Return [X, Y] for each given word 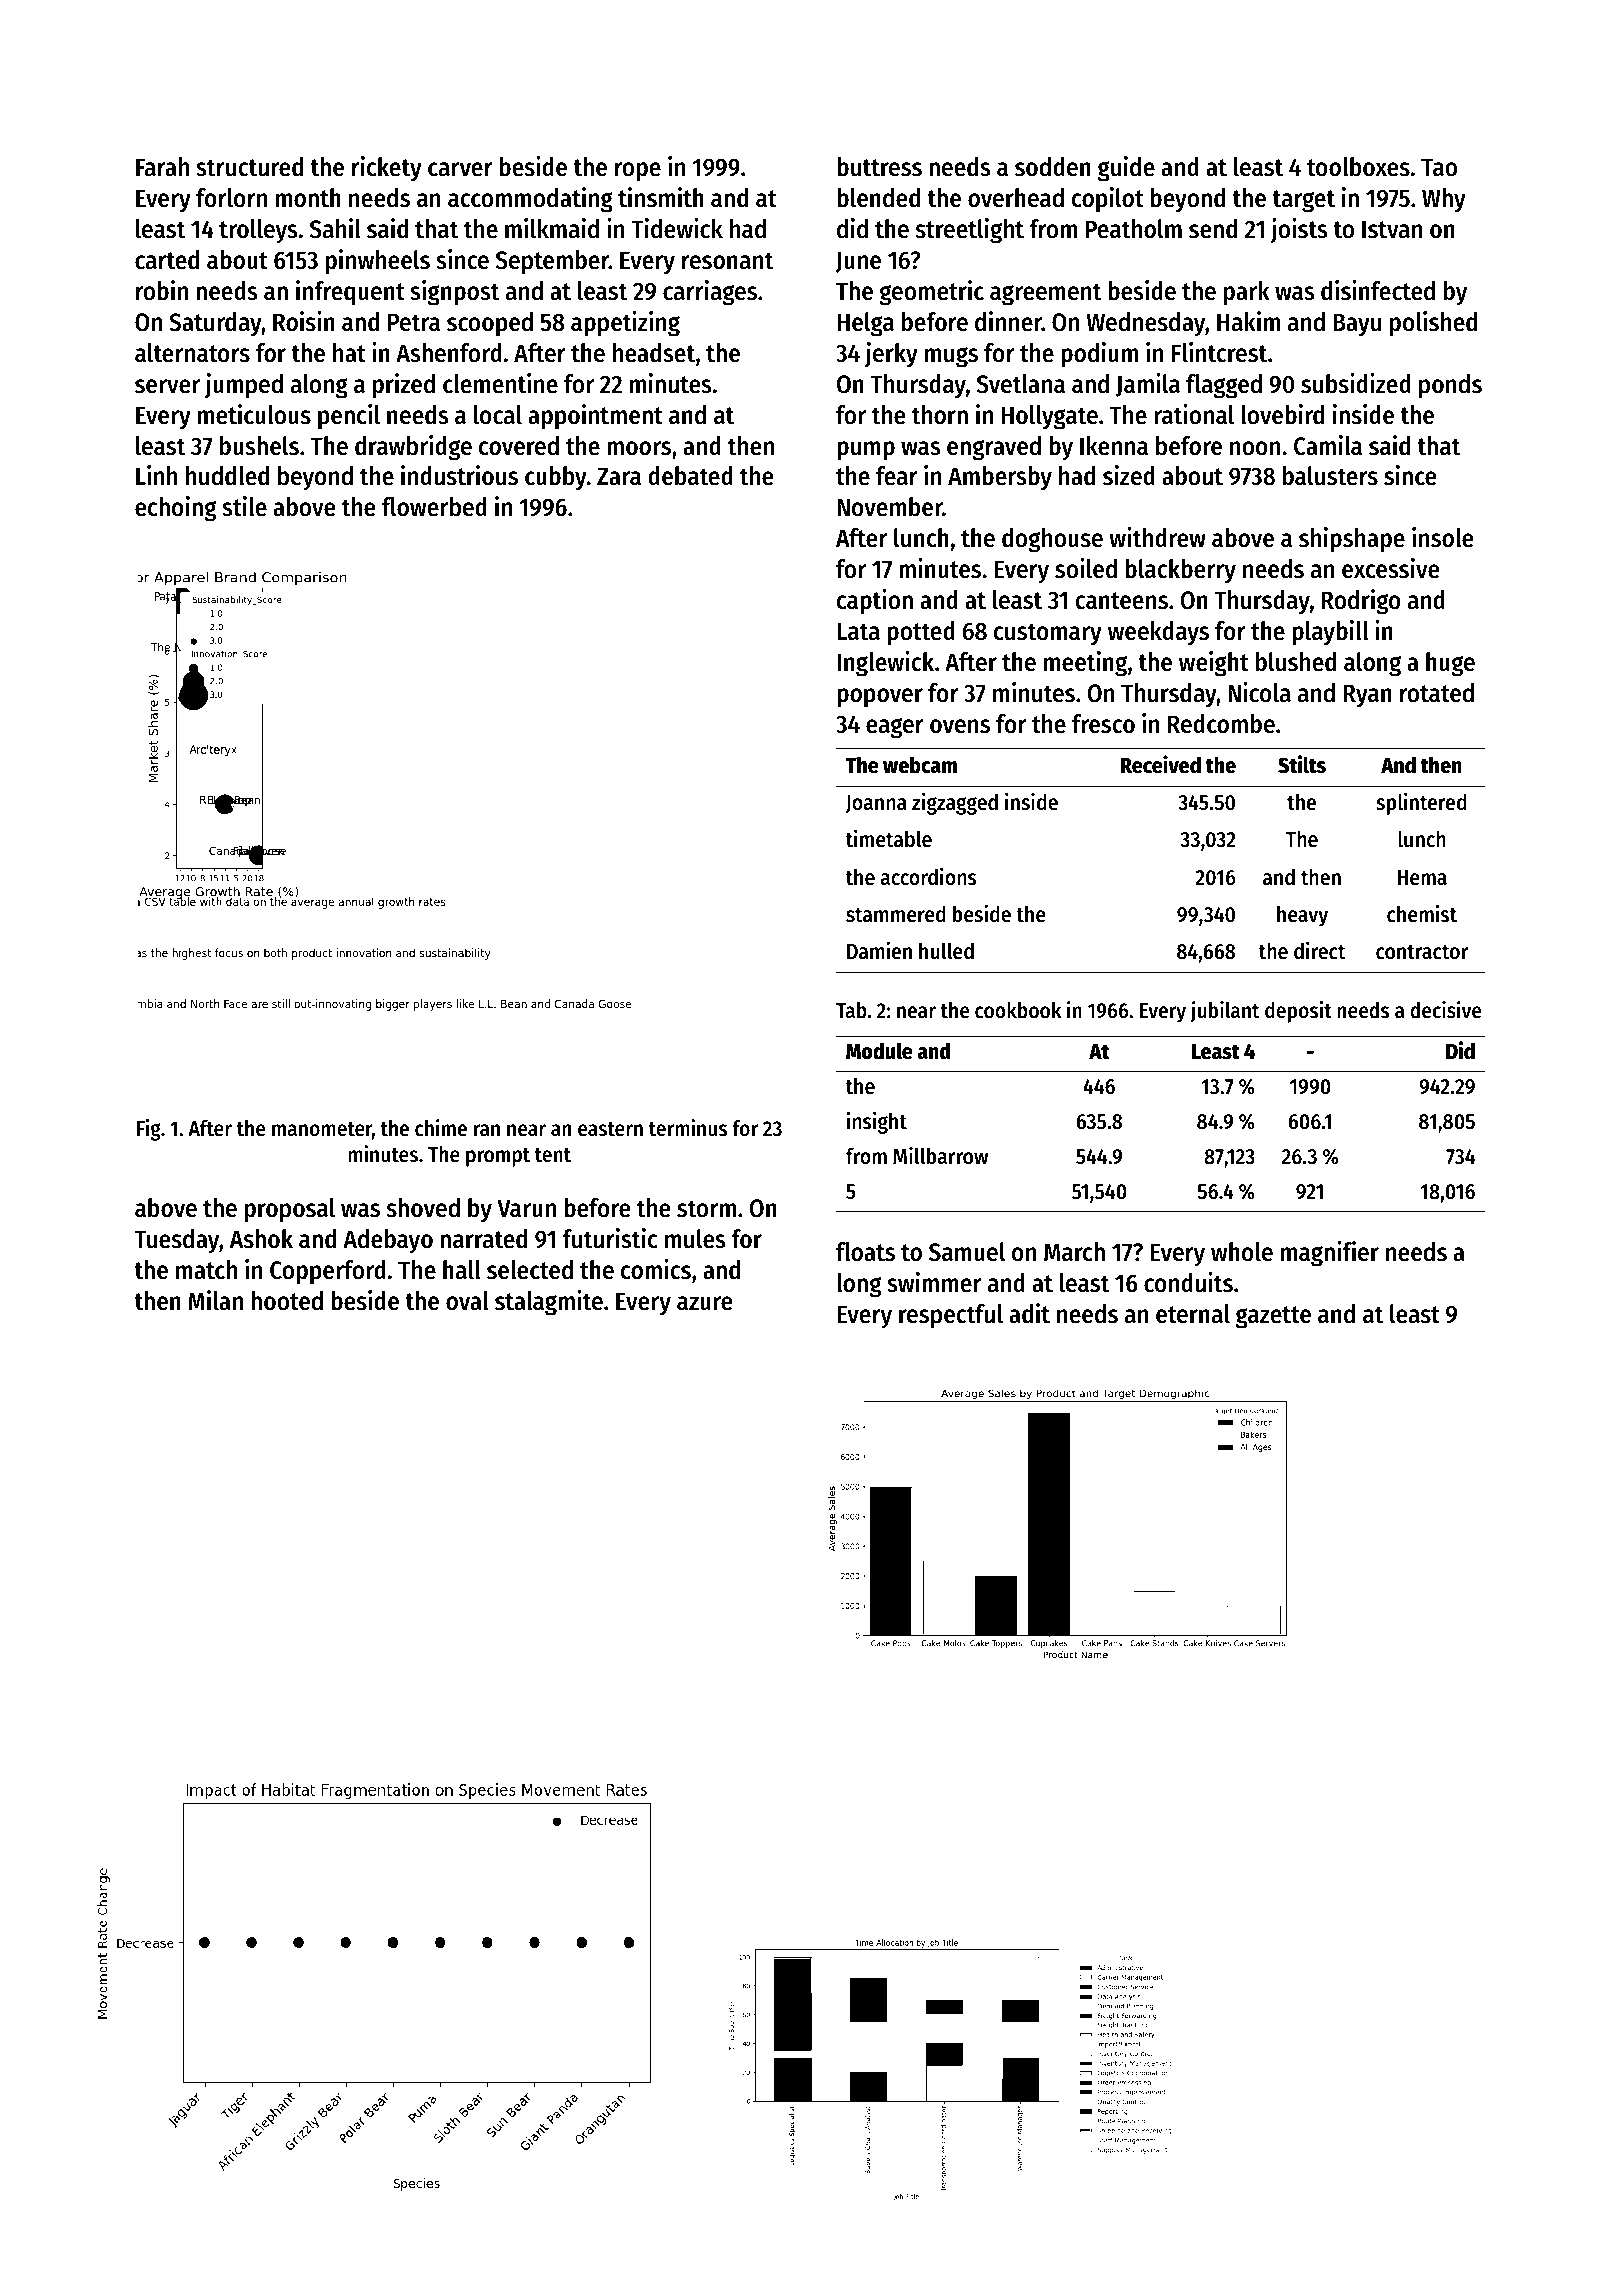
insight [877, 1123]
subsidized [1356, 383]
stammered [896, 914]
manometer [322, 1129]
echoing [175, 509]
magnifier [1330, 1254]
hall [462, 1270]
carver [460, 169]
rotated [1437, 693]
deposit [1298, 1012]
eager [895, 728]
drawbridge [413, 448]
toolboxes [1358, 167]
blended [878, 198]
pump [866, 451]
